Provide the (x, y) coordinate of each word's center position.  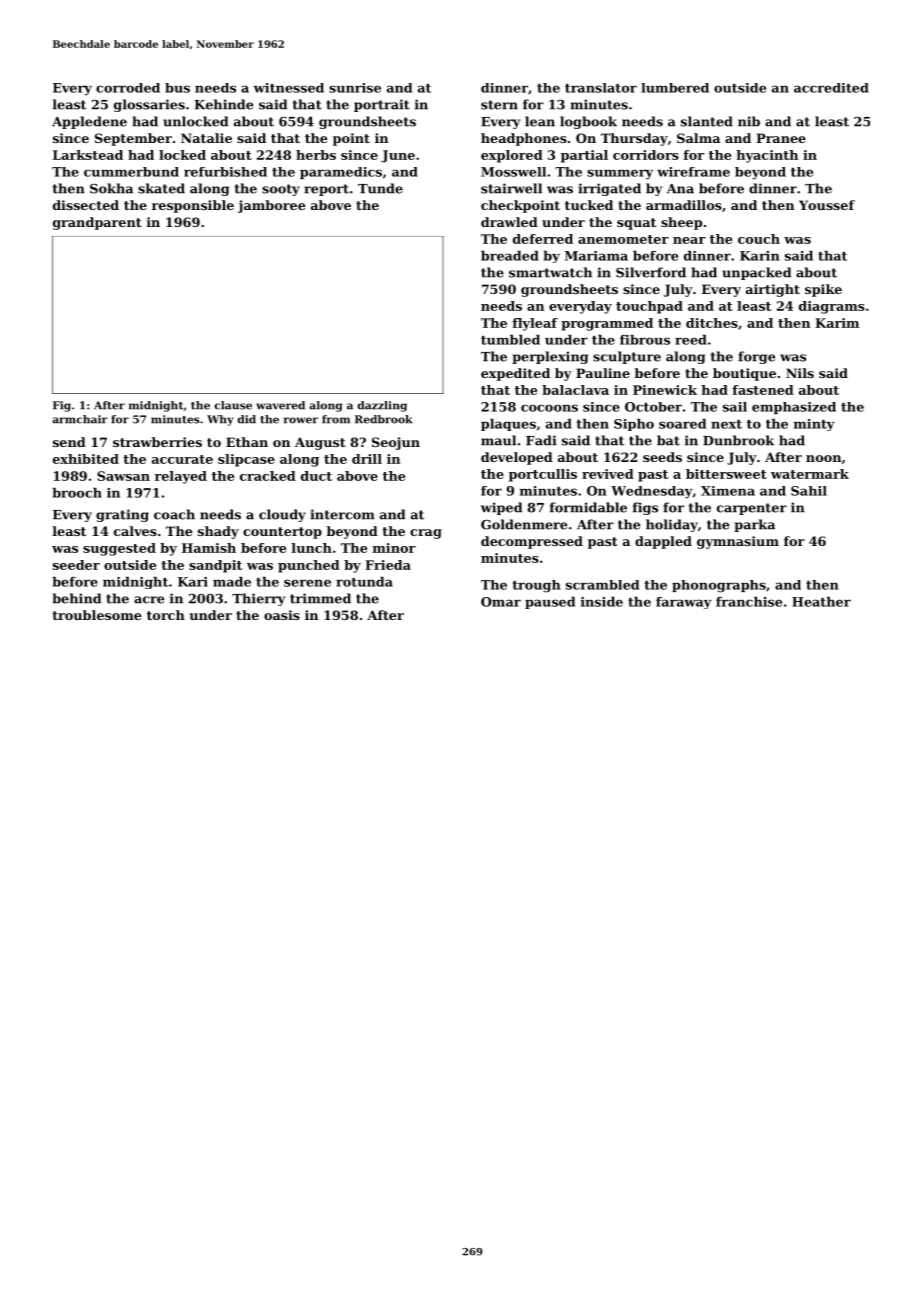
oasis (282, 615)
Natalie (206, 138)
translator (601, 88)
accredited (831, 88)
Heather (821, 602)
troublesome (96, 615)
